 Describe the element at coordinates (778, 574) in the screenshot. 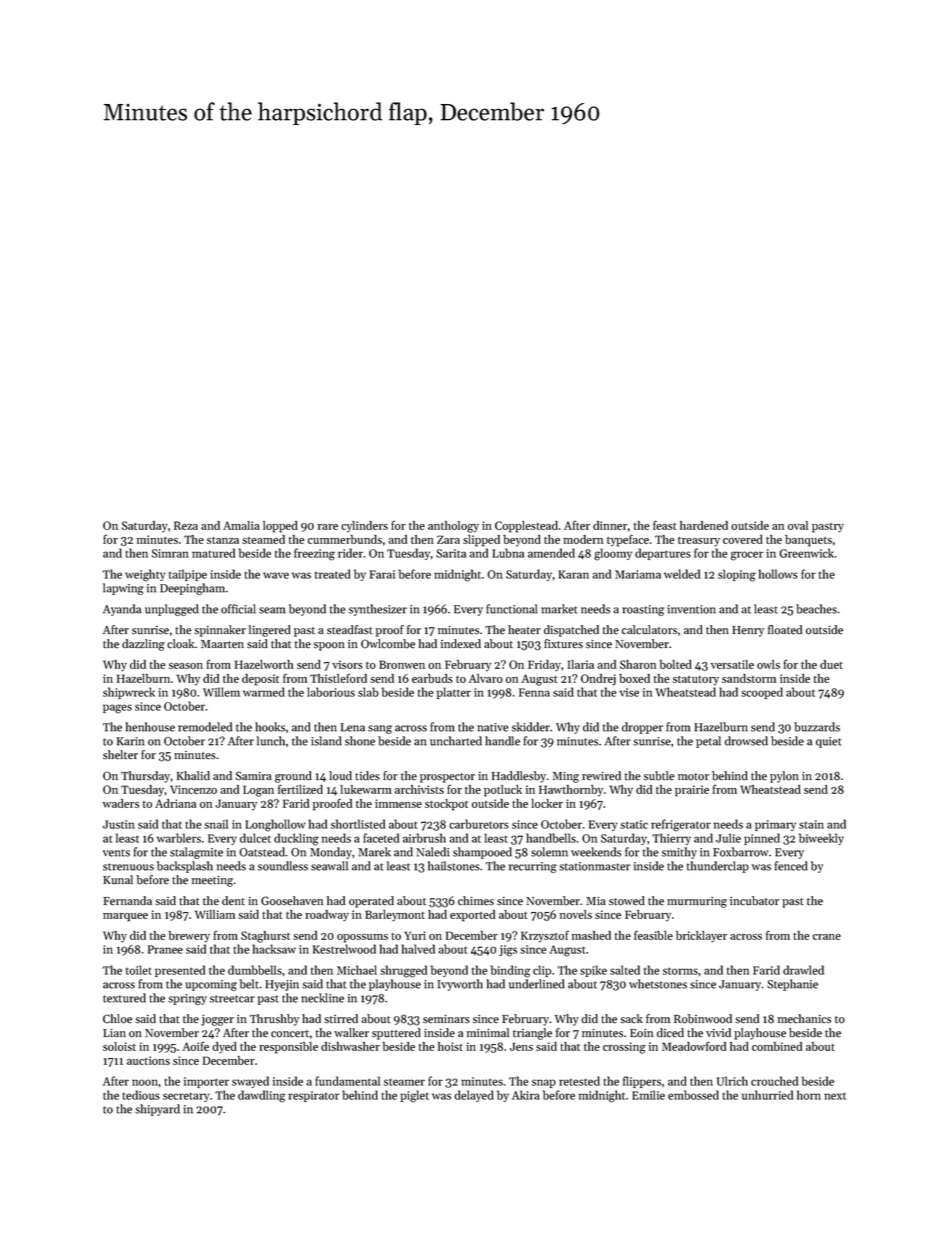

I see `hollows` at that location.
